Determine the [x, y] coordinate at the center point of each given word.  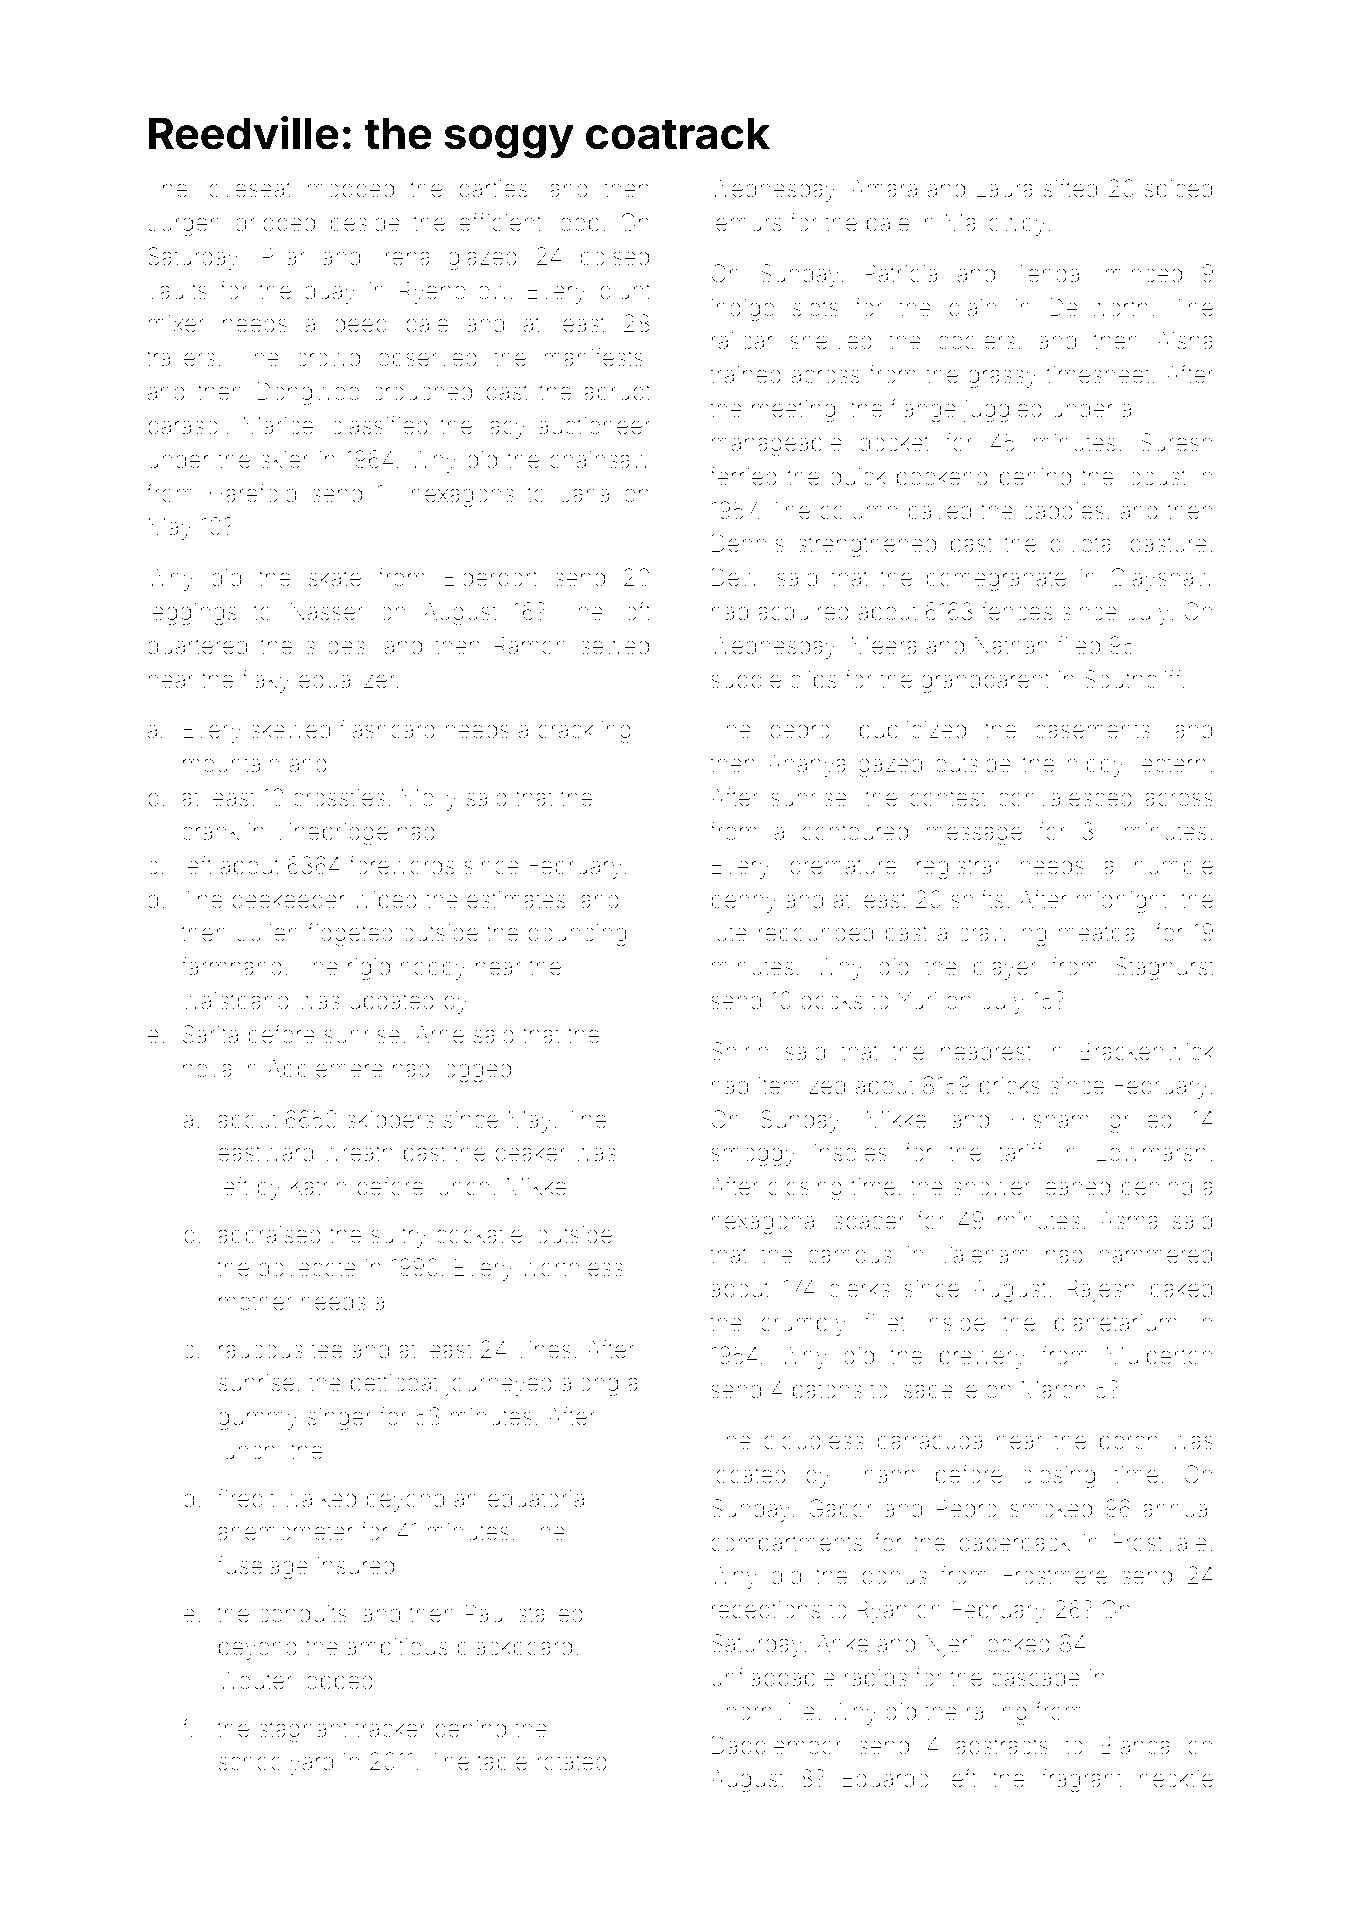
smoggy [753, 1156]
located [749, 1475]
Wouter [255, 1680]
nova [207, 1070]
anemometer [285, 1532]
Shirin [739, 1051]
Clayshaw [1162, 579]
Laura [1004, 189]
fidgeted [350, 934]
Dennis [748, 543]
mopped [351, 191]
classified [380, 425]
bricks [1010, 1086]
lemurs [747, 223]
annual [1178, 1509]
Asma [1129, 1220]
